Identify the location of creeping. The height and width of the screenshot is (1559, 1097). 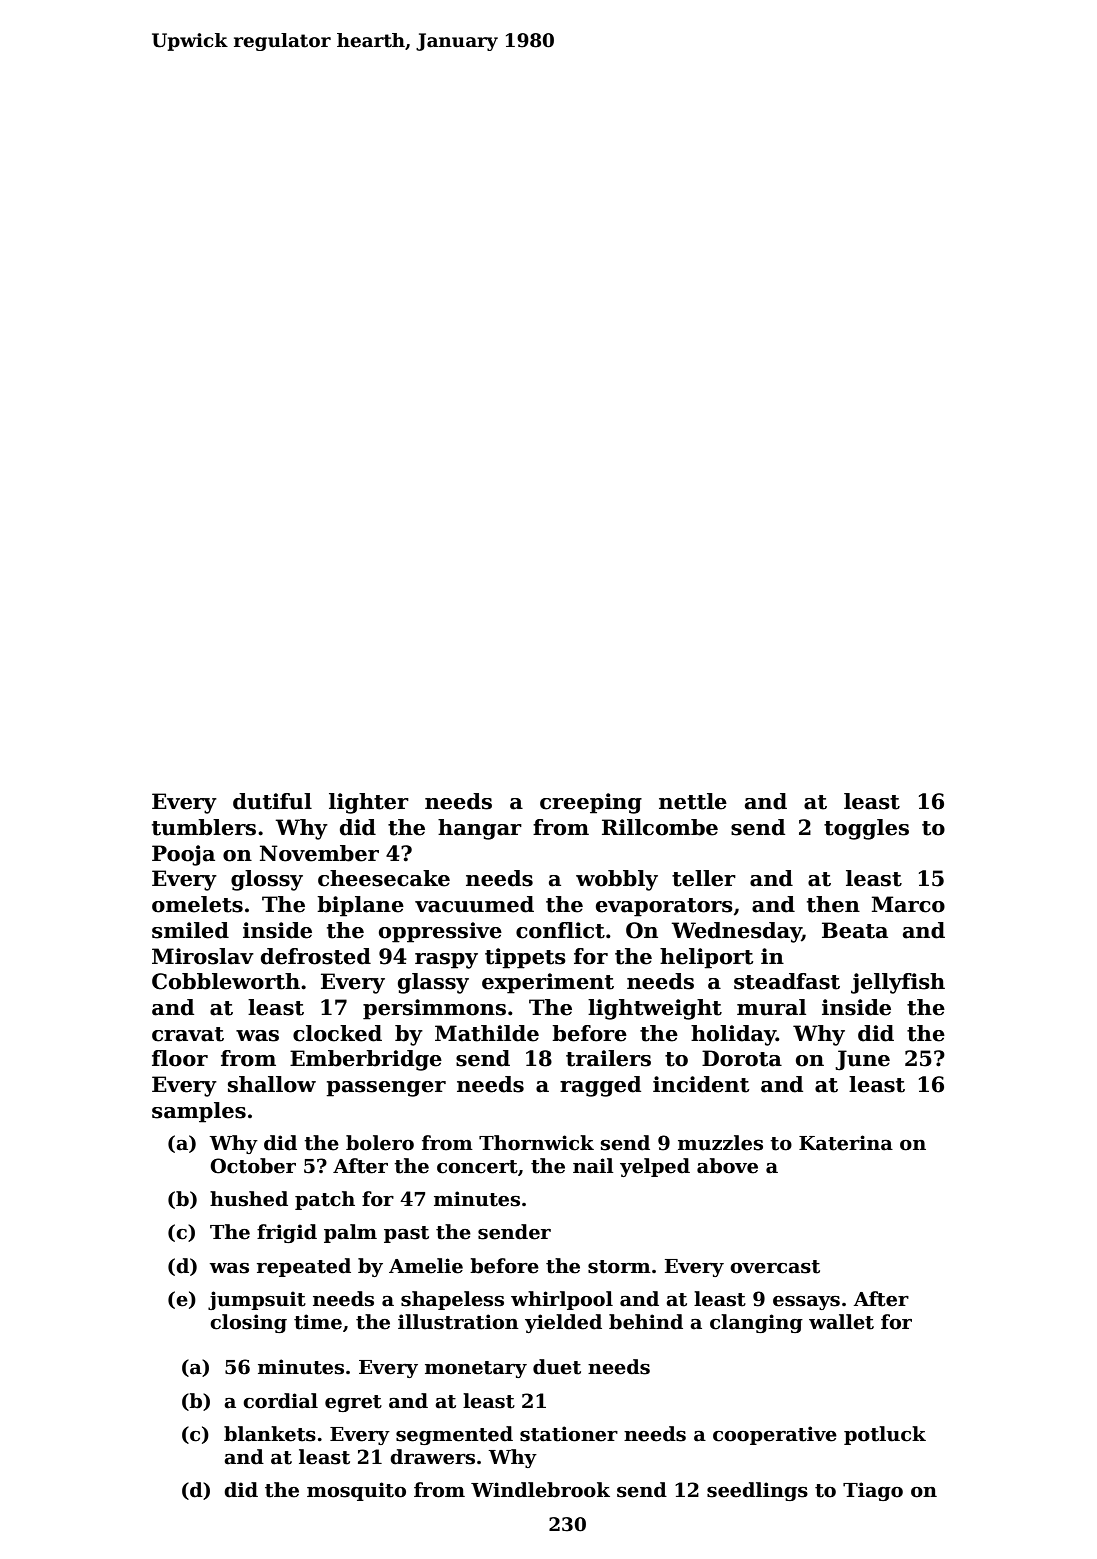
(591, 803).
